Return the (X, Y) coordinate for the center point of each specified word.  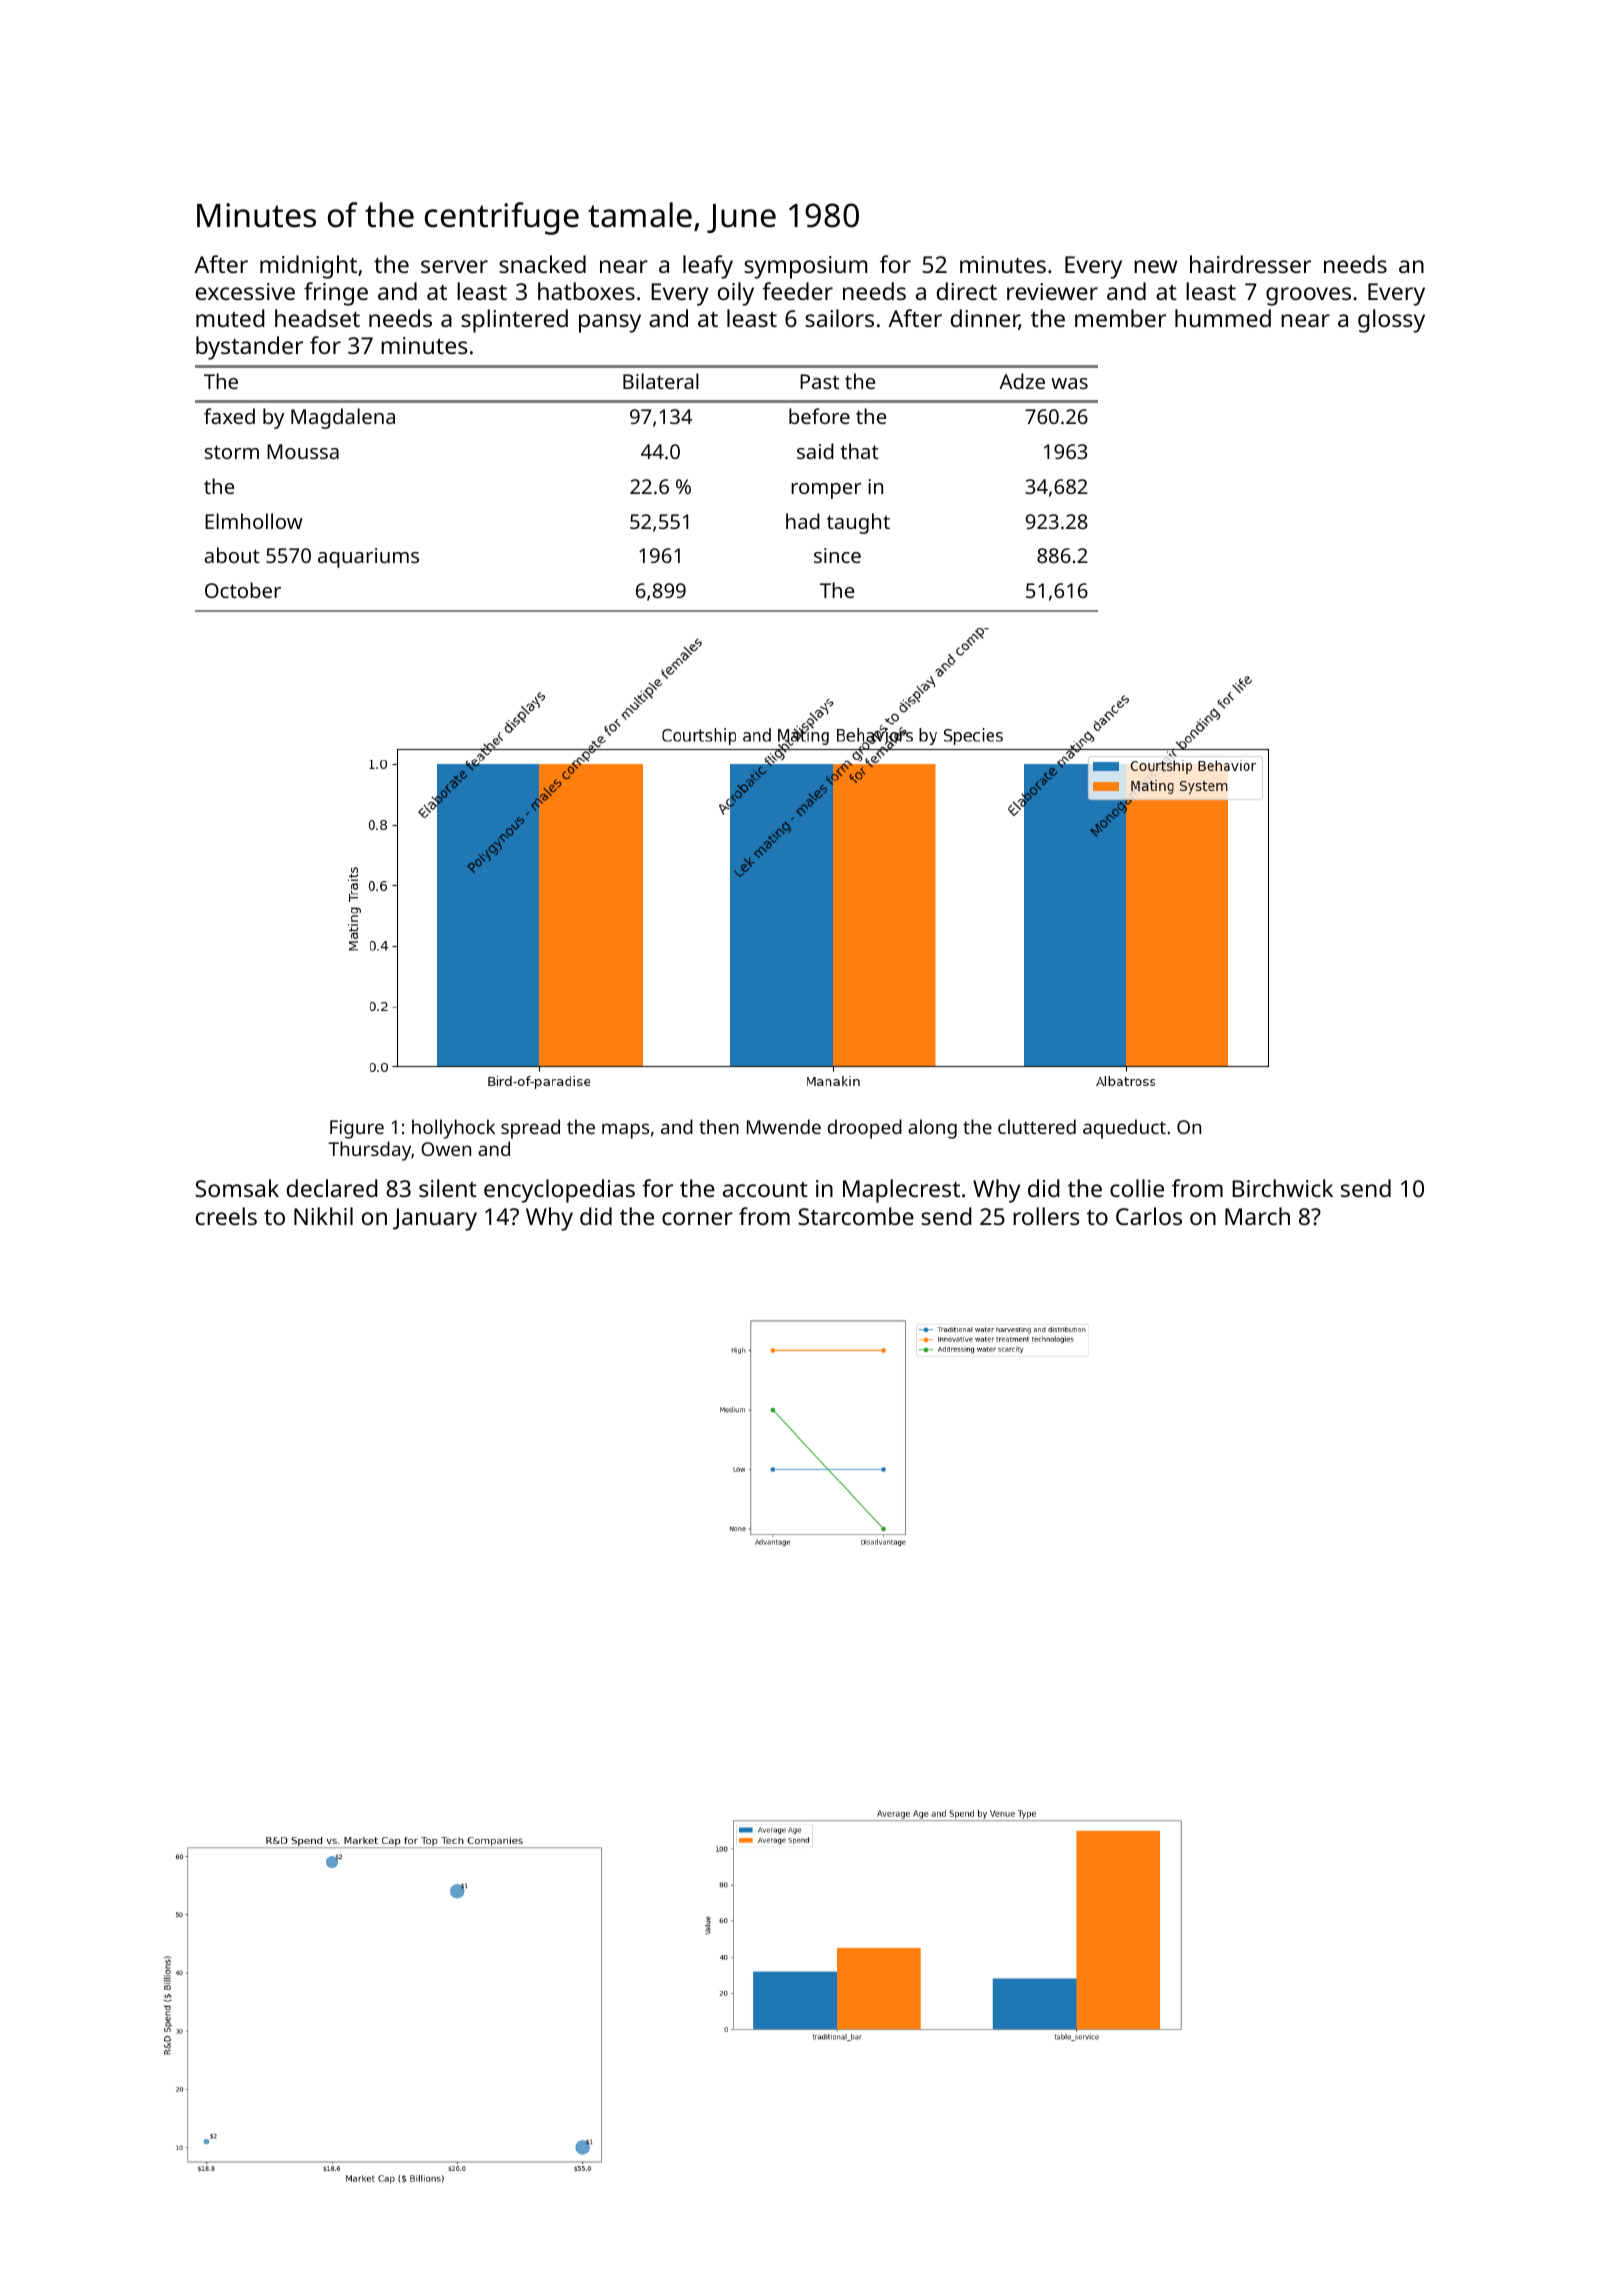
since (837, 555)
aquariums (368, 558)
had (803, 521)
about (232, 555)
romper (826, 491)
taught (858, 523)
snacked (542, 264)
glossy (1391, 321)
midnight (308, 267)
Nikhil (323, 1216)
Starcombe (856, 1216)
